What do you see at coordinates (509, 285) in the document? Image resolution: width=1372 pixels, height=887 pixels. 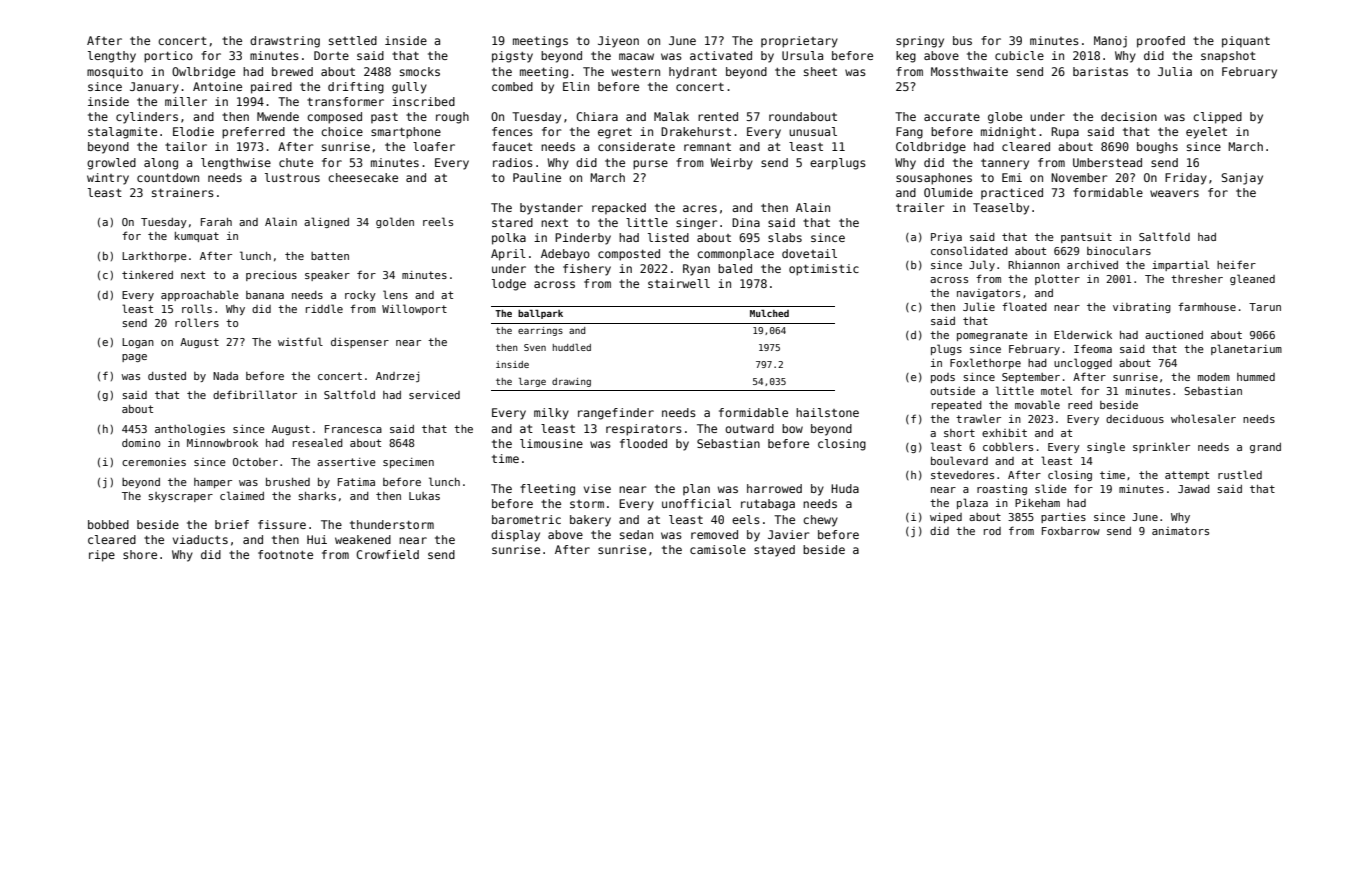 I see `lodge` at bounding box center [509, 285].
